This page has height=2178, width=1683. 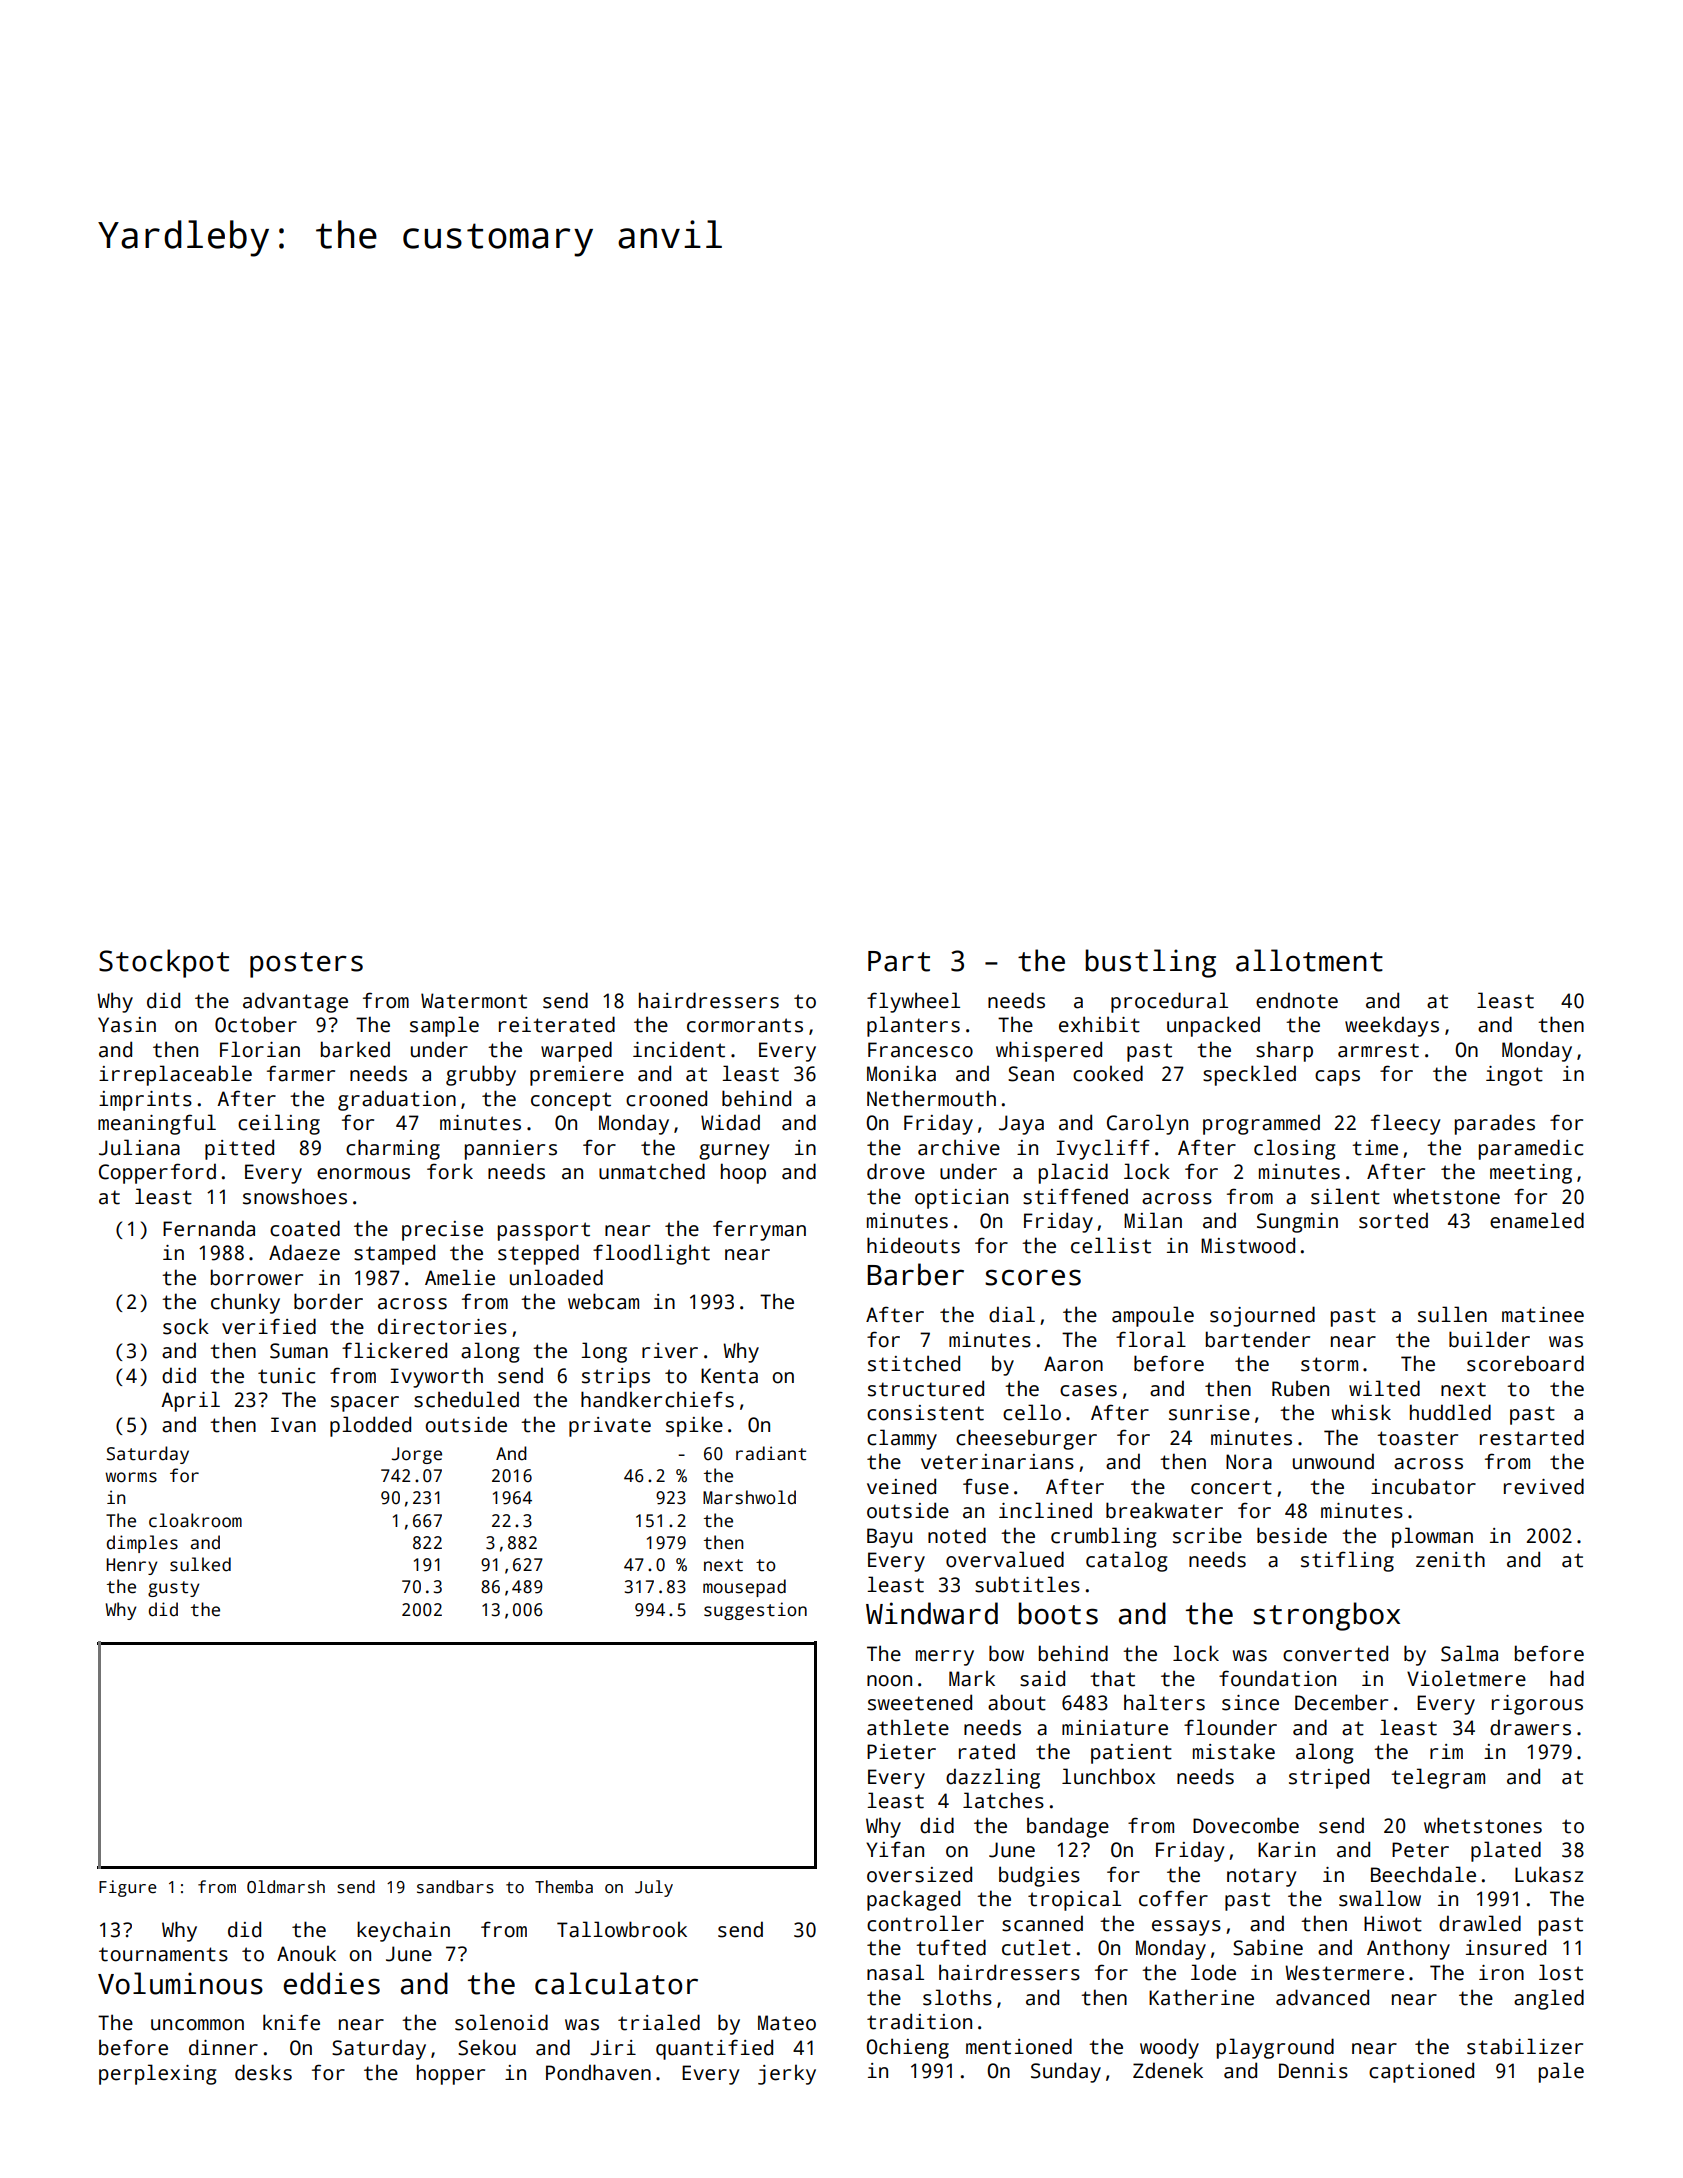 I want to click on consistent, so click(x=925, y=1413).
